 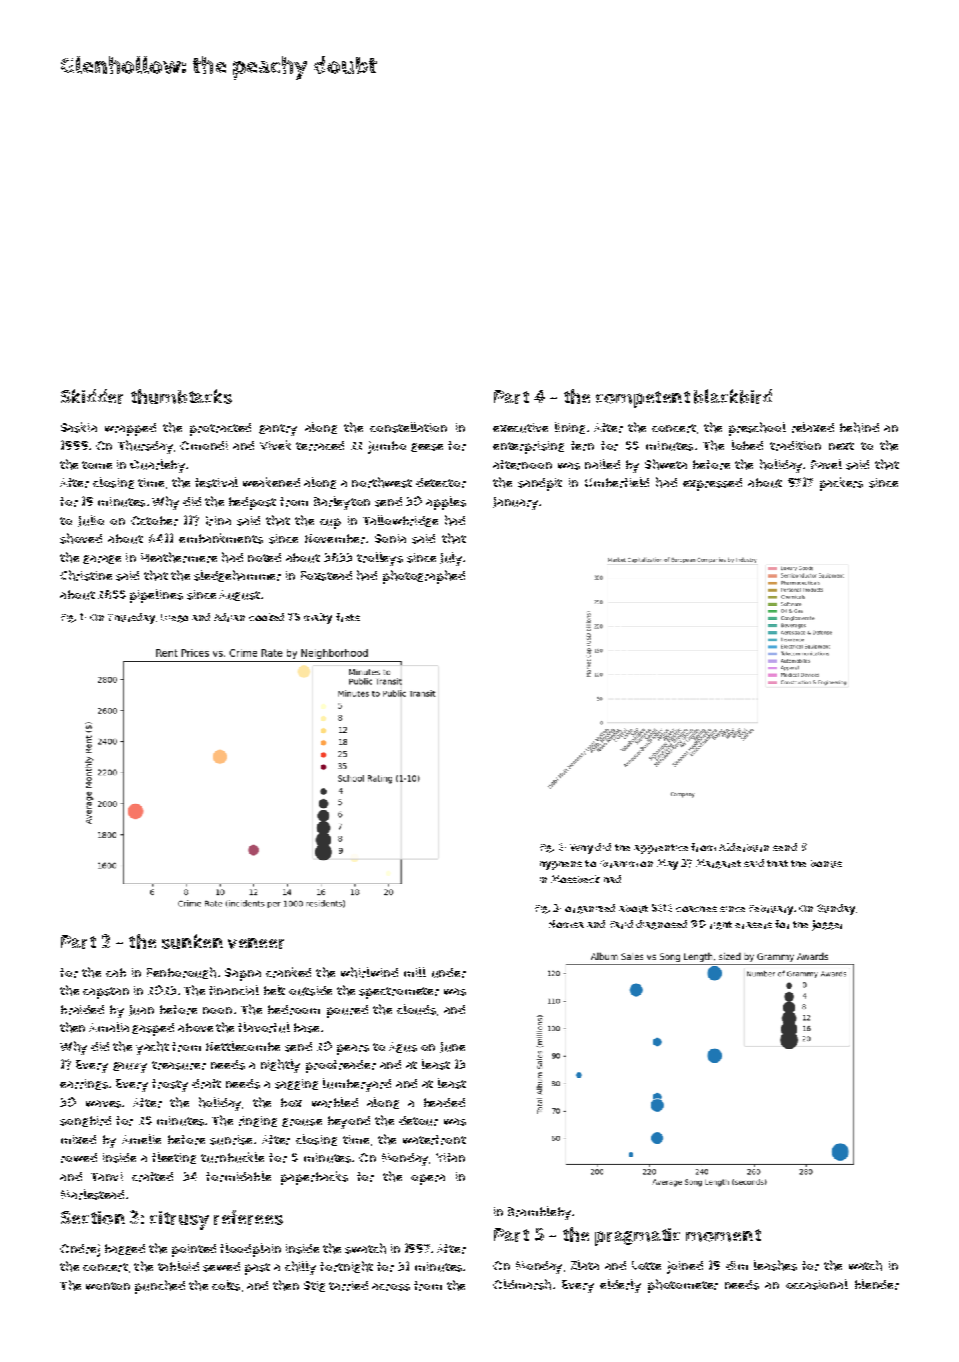 I want to click on lumberyard, so click(x=357, y=1085).
